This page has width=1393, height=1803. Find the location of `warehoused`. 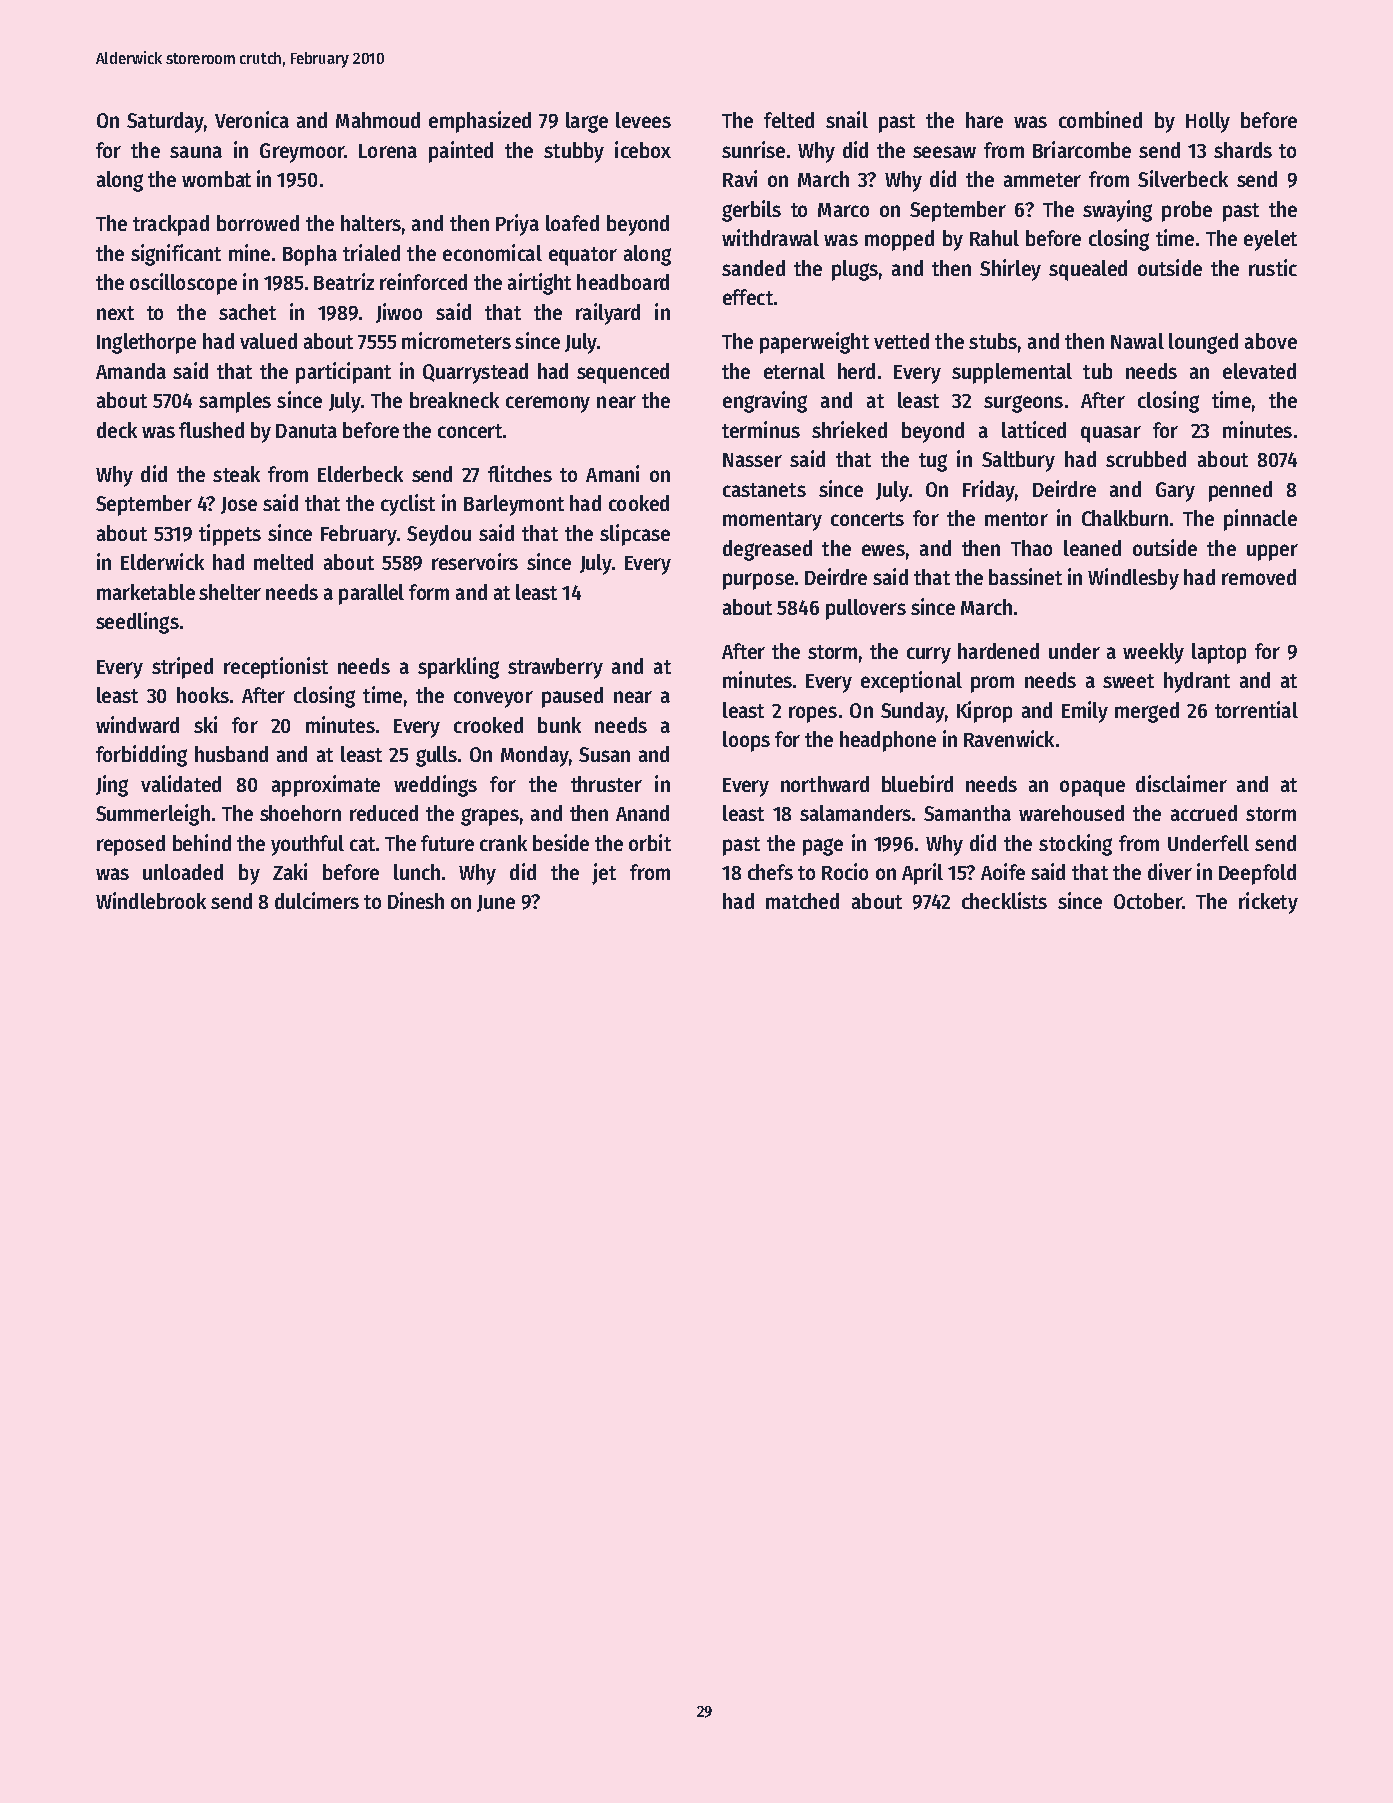

warehoused is located at coordinates (1071, 813).
